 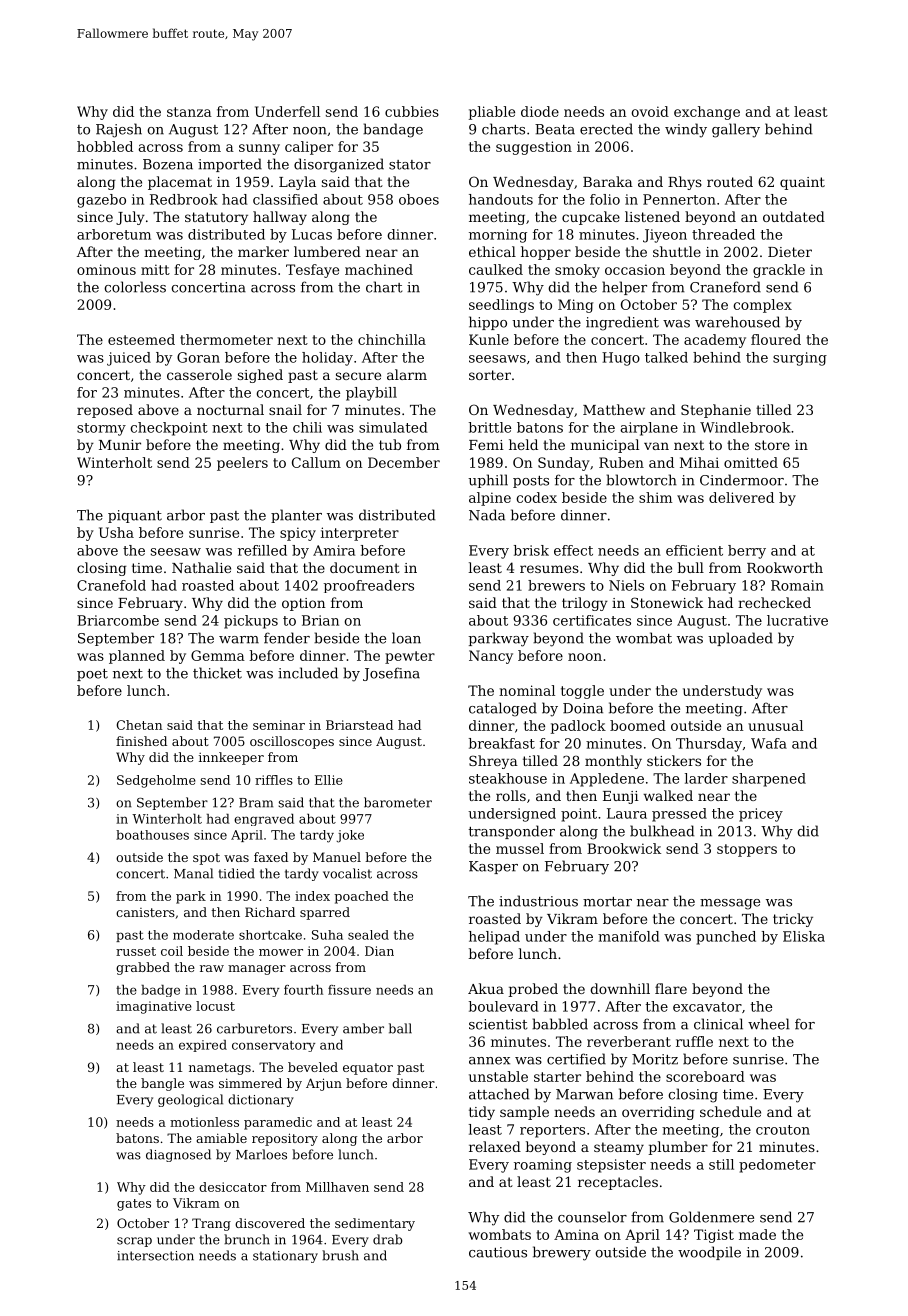 What do you see at coordinates (412, 111) in the screenshot?
I see `cubbies` at bounding box center [412, 111].
